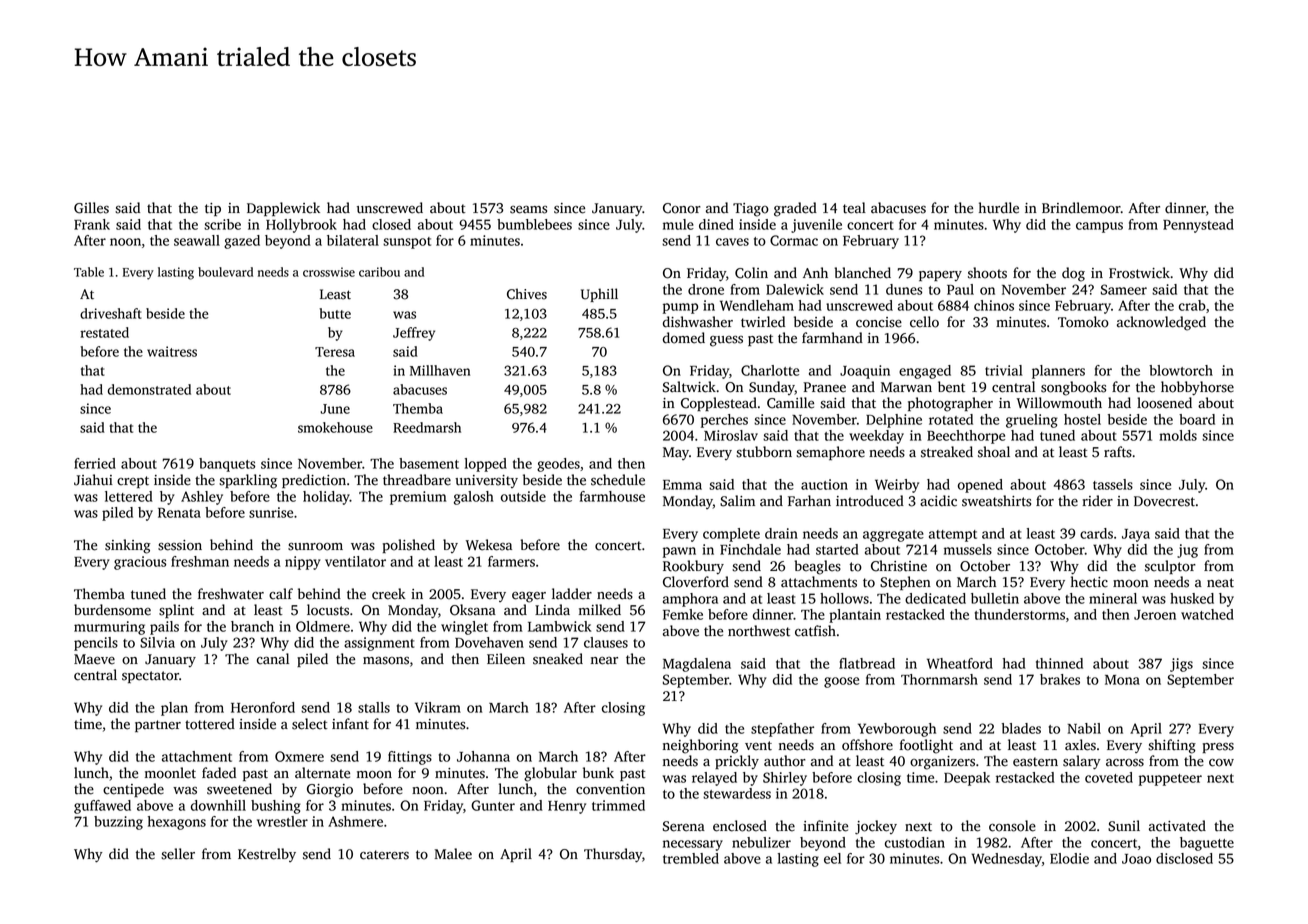 Image resolution: width=1308 pixels, height=924 pixels. What do you see at coordinates (379, 272) in the screenshot?
I see `caribou` at bounding box center [379, 272].
